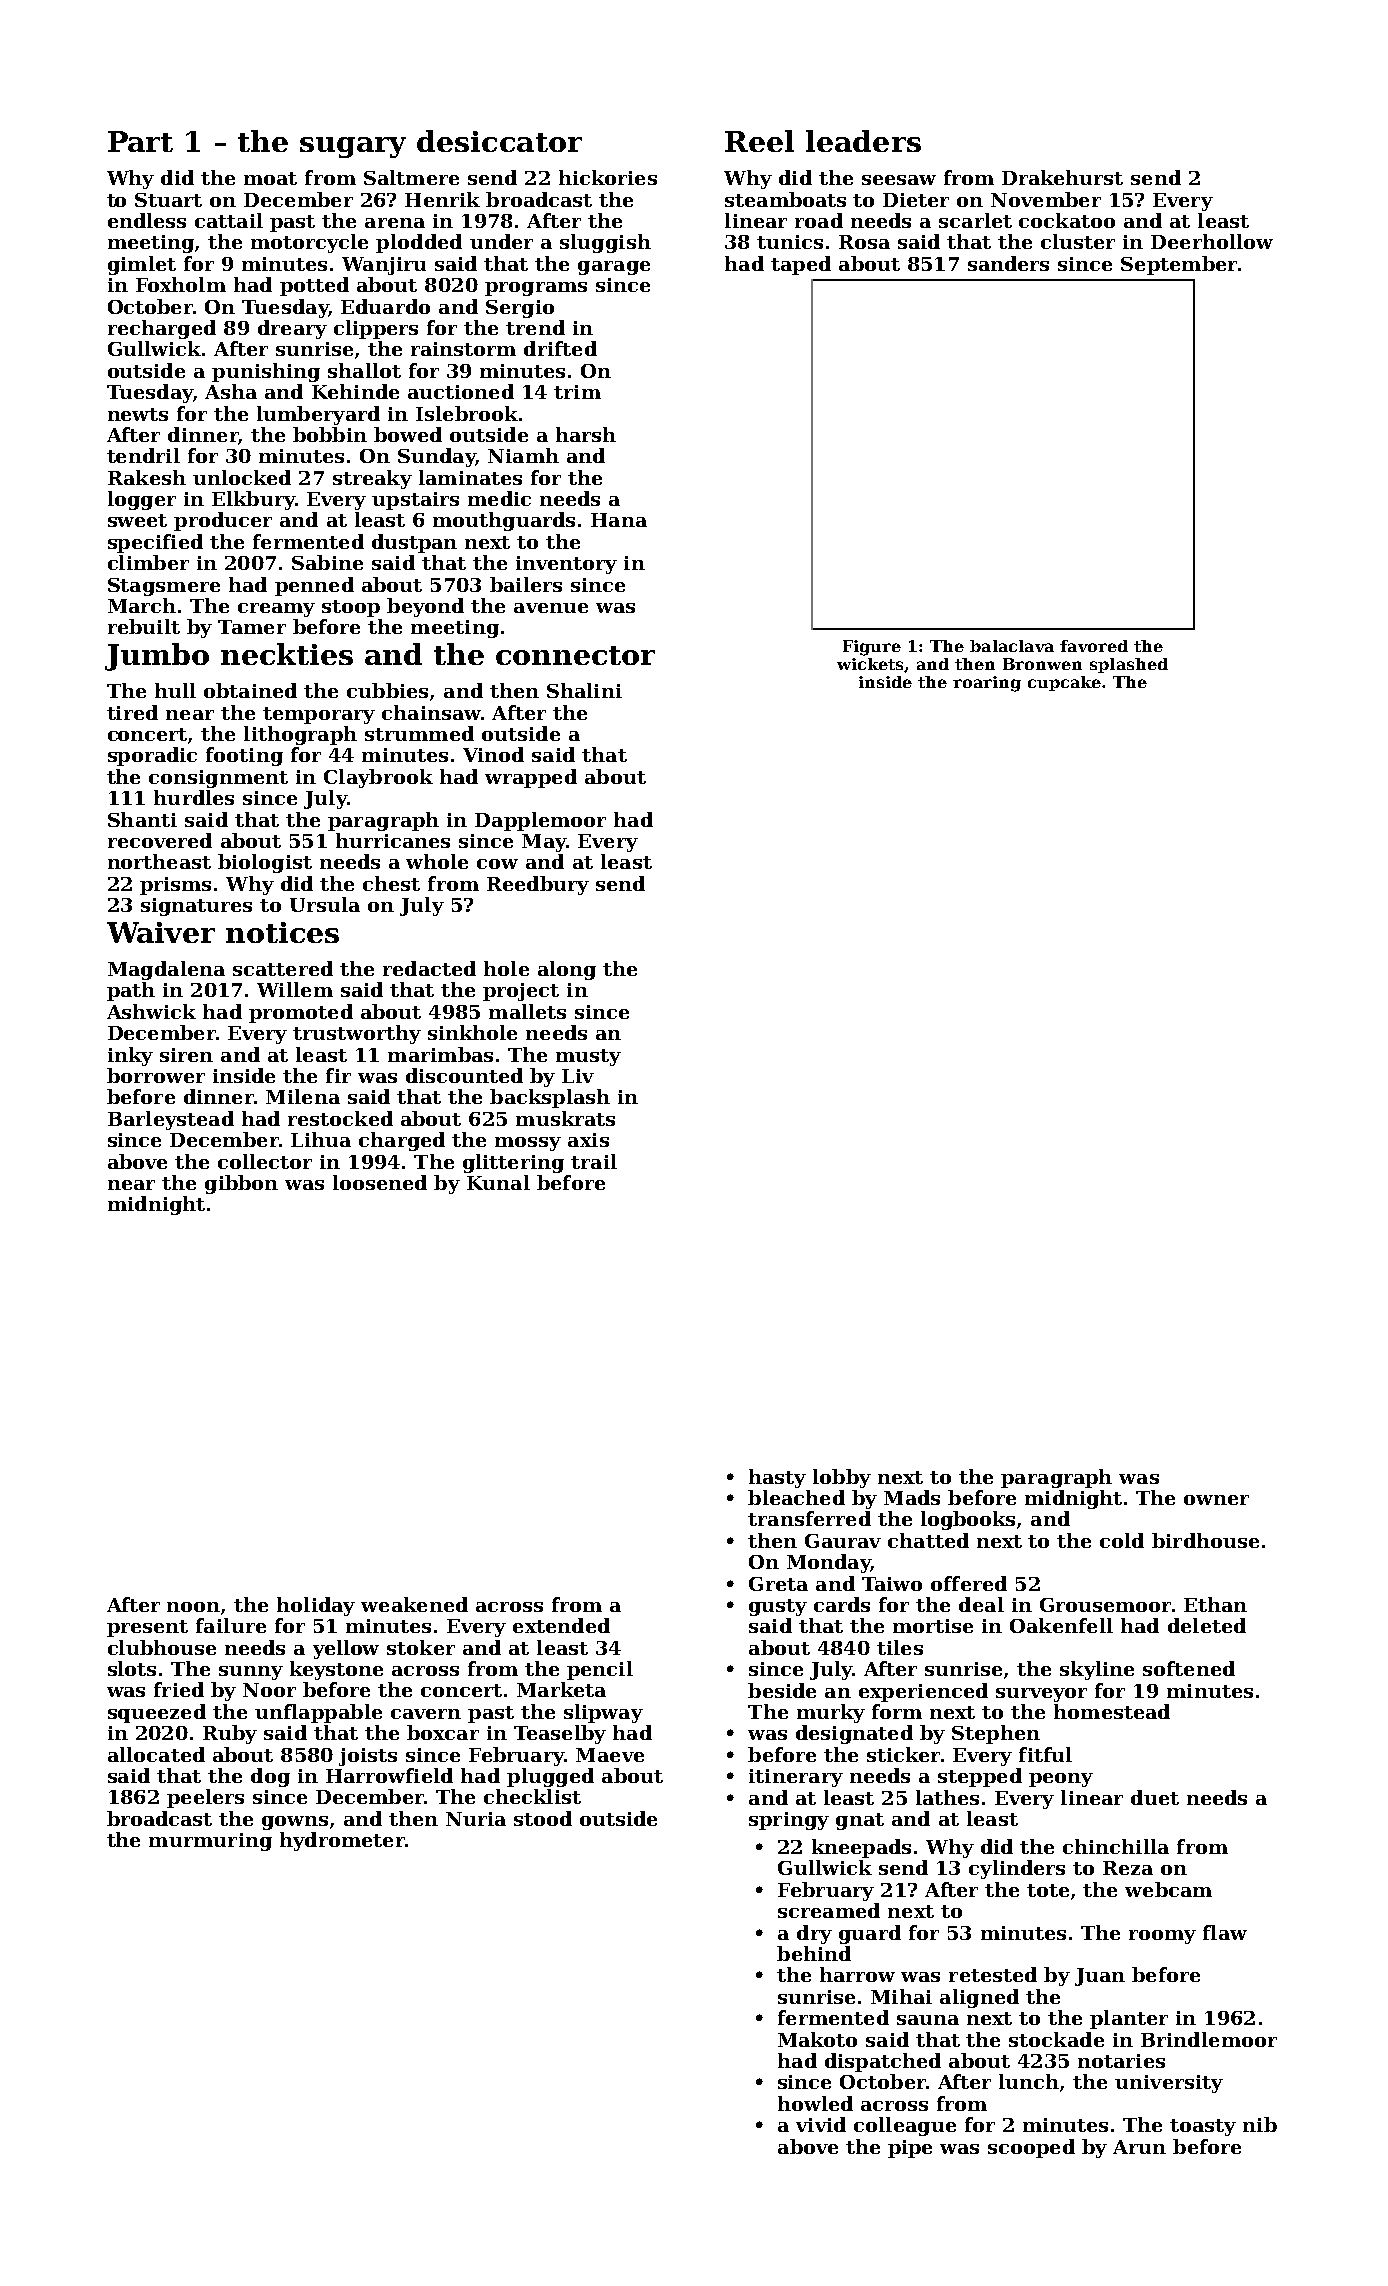  I want to click on seesaw, so click(899, 180).
